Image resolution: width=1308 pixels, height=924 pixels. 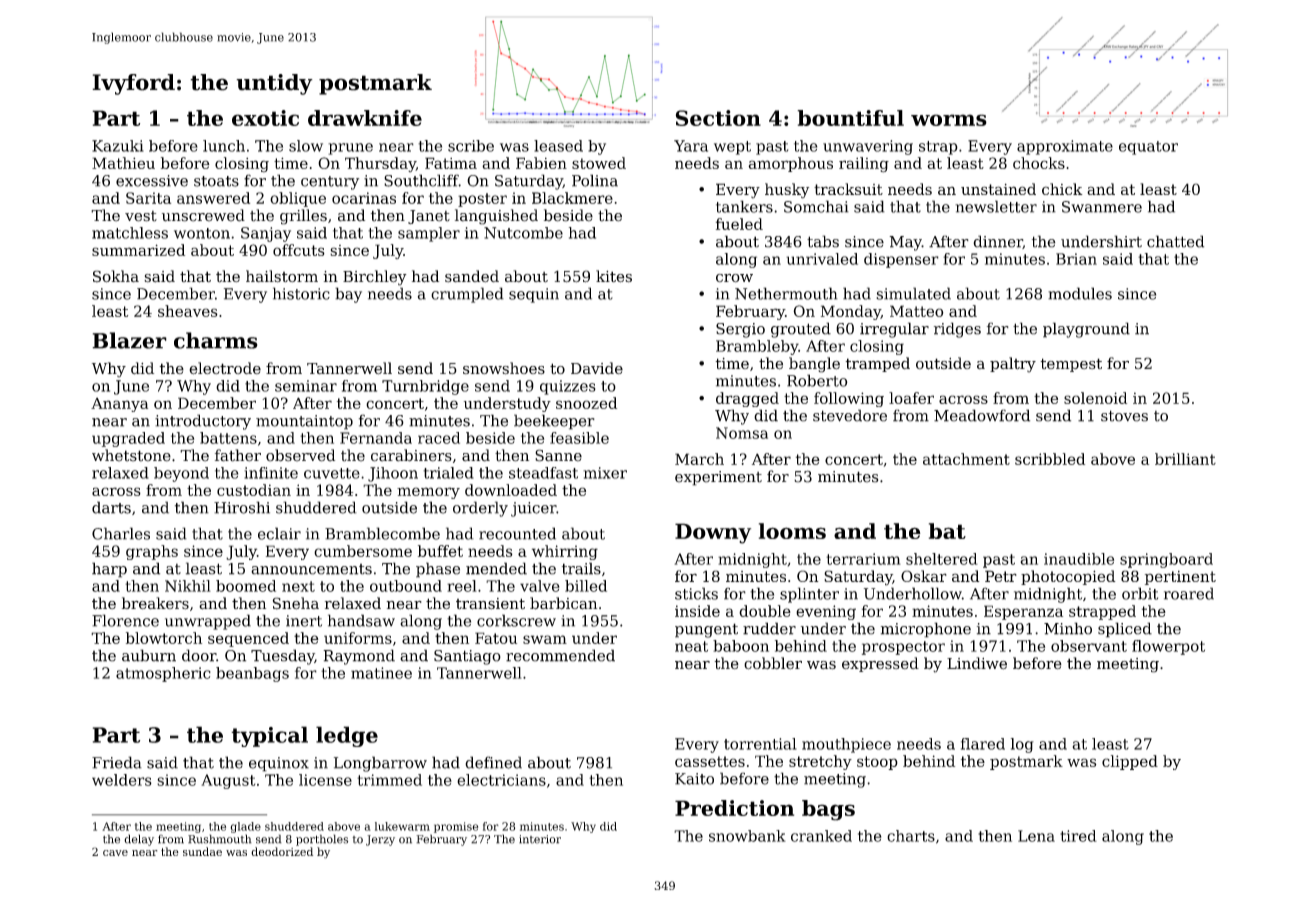 What do you see at coordinates (462, 586) in the page?
I see `reel` at bounding box center [462, 586].
